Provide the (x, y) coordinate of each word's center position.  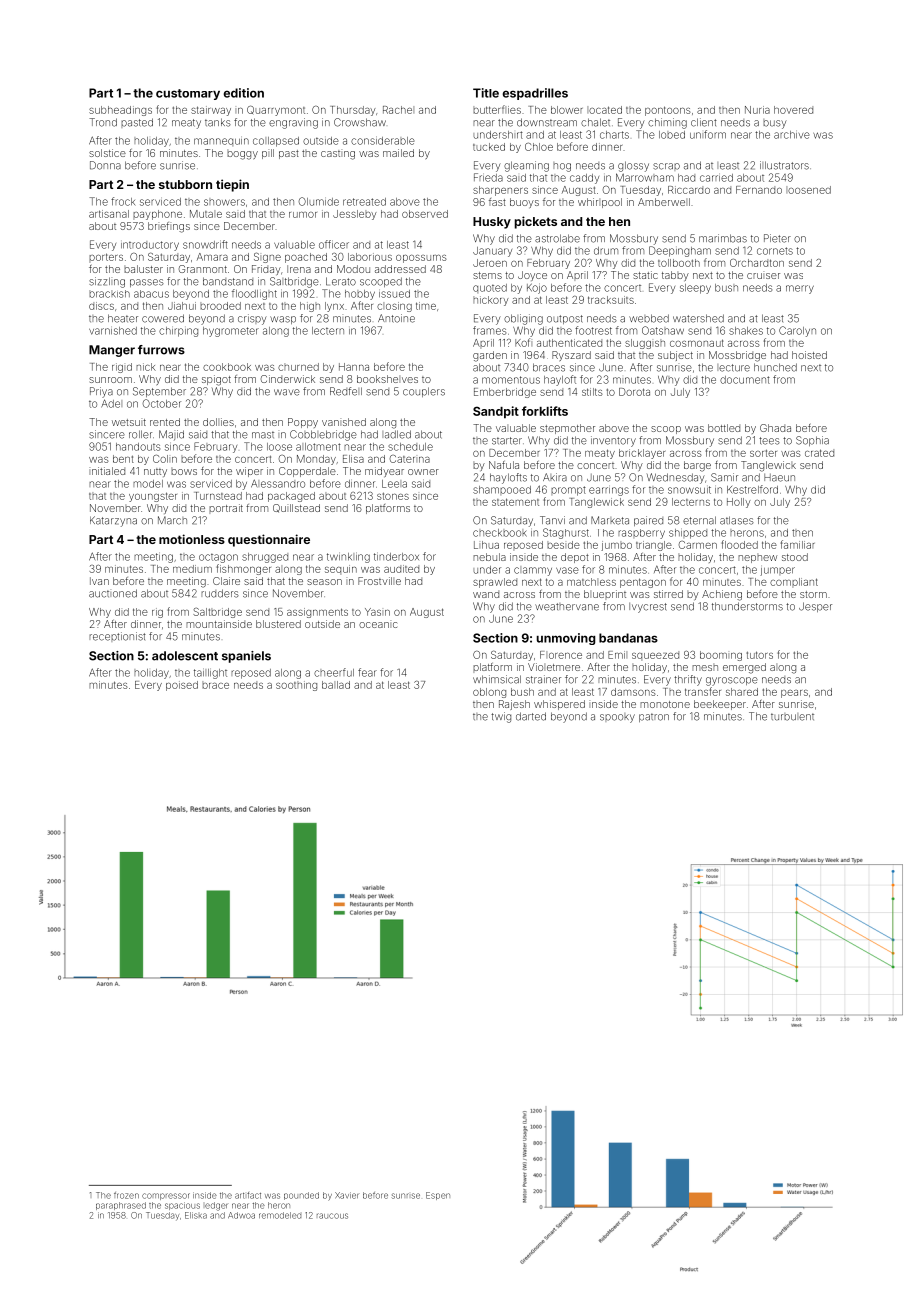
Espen (438, 1196)
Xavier (347, 1195)
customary (188, 94)
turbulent (792, 717)
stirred (668, 594)
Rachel (398, 110)
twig (501, 717)
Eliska (196, 1215)
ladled (396, 434)
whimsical (497, 679)
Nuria (757, 110)
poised (182, 686)
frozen (126, 1195)
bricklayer (642, 454)
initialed (107, 471)
